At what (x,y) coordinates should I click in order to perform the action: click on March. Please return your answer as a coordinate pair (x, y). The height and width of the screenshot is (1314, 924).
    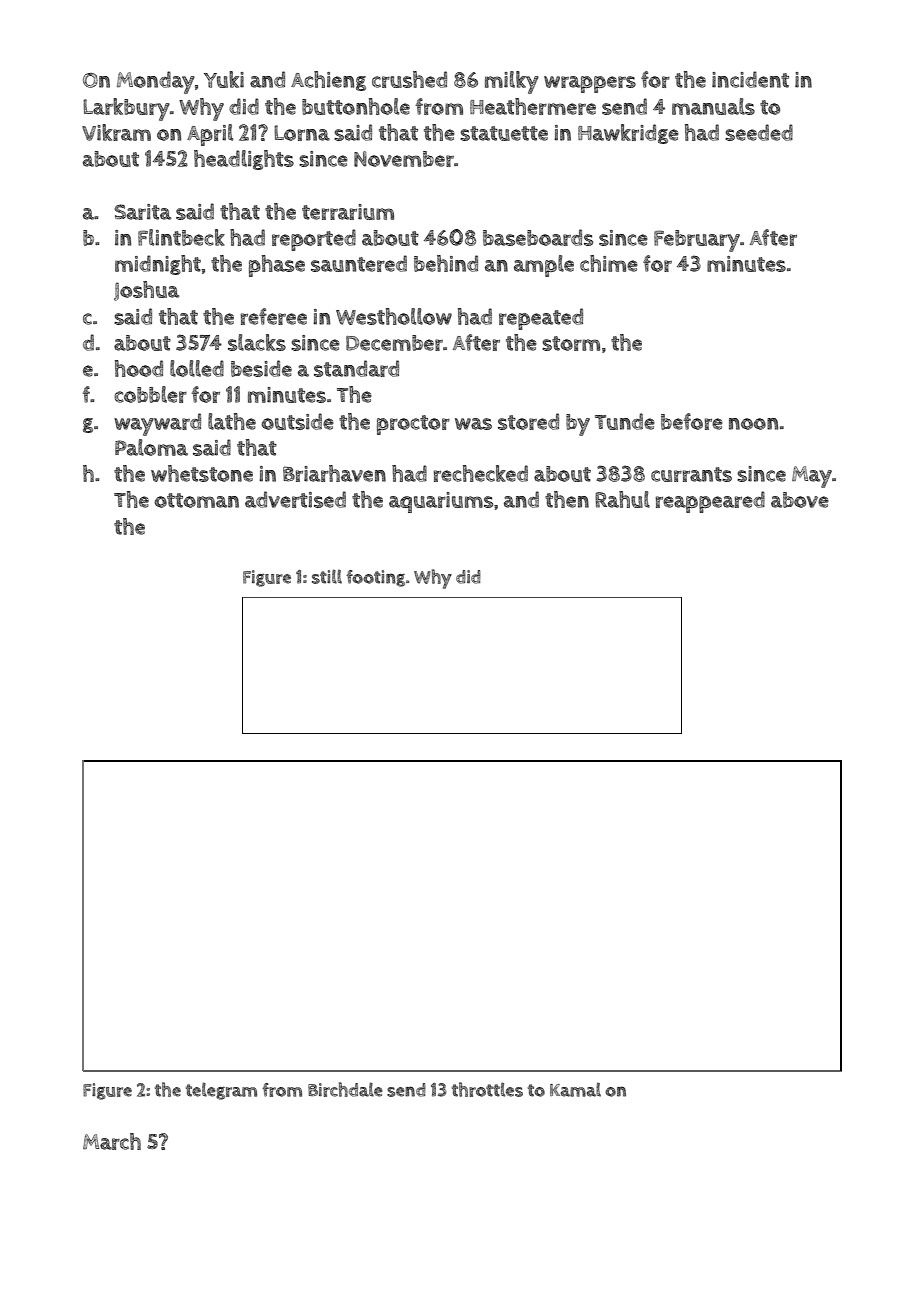
    Looking at the image, I should click on (112, 1141).
